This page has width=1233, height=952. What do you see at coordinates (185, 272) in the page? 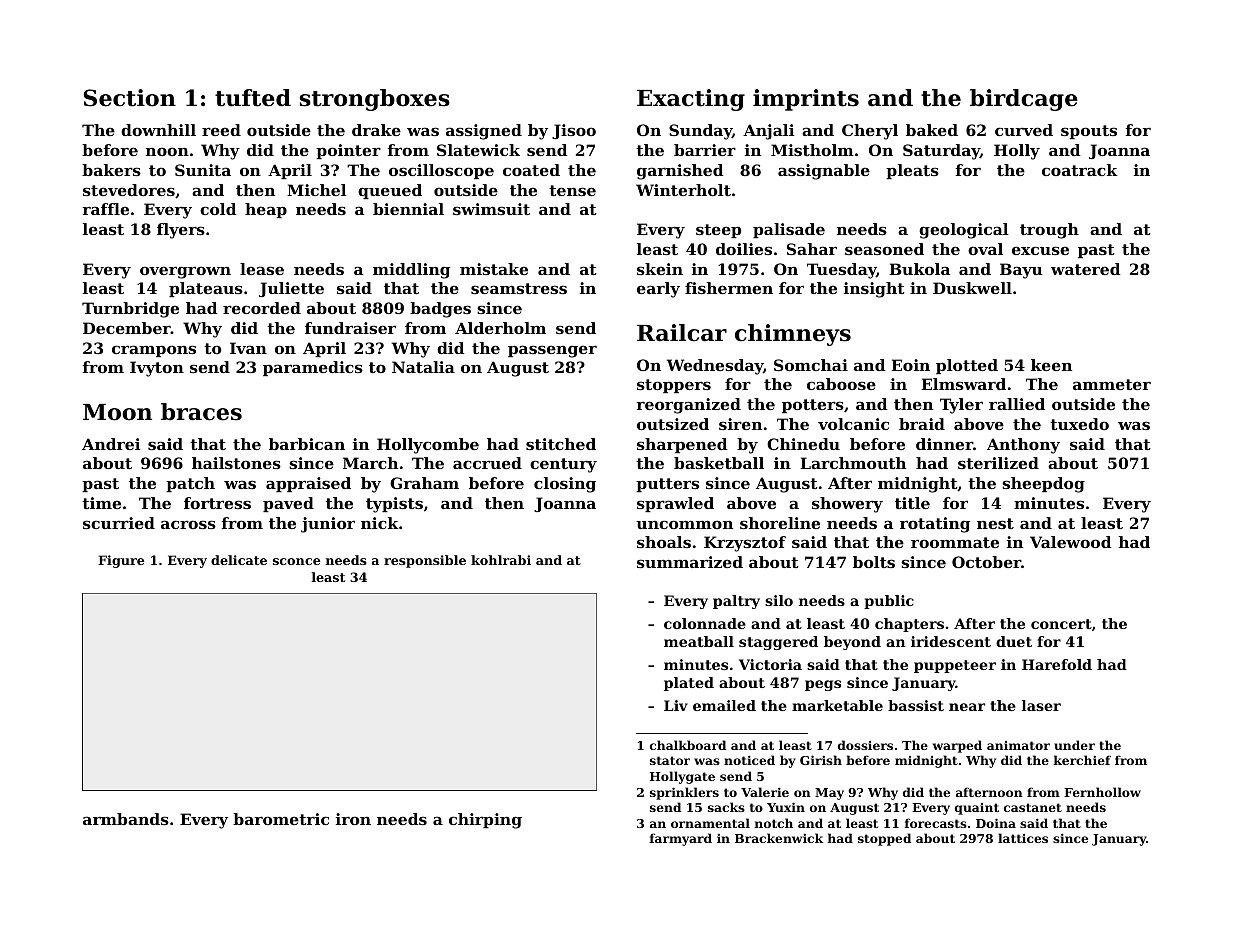
I see `overgrown` at bounding box center [185, 272].
